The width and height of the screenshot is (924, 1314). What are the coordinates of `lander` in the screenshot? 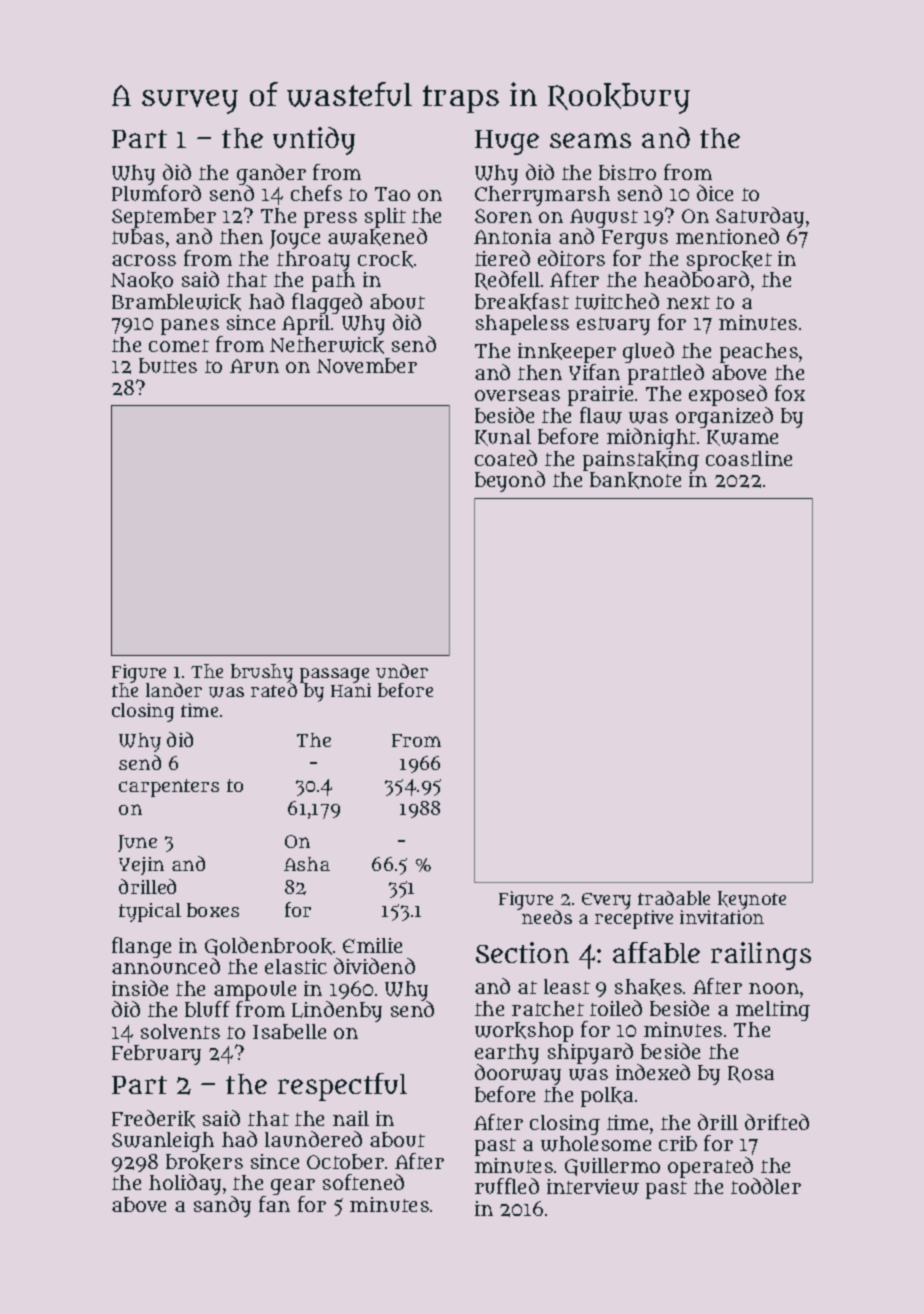 It's located at (174, 690).
